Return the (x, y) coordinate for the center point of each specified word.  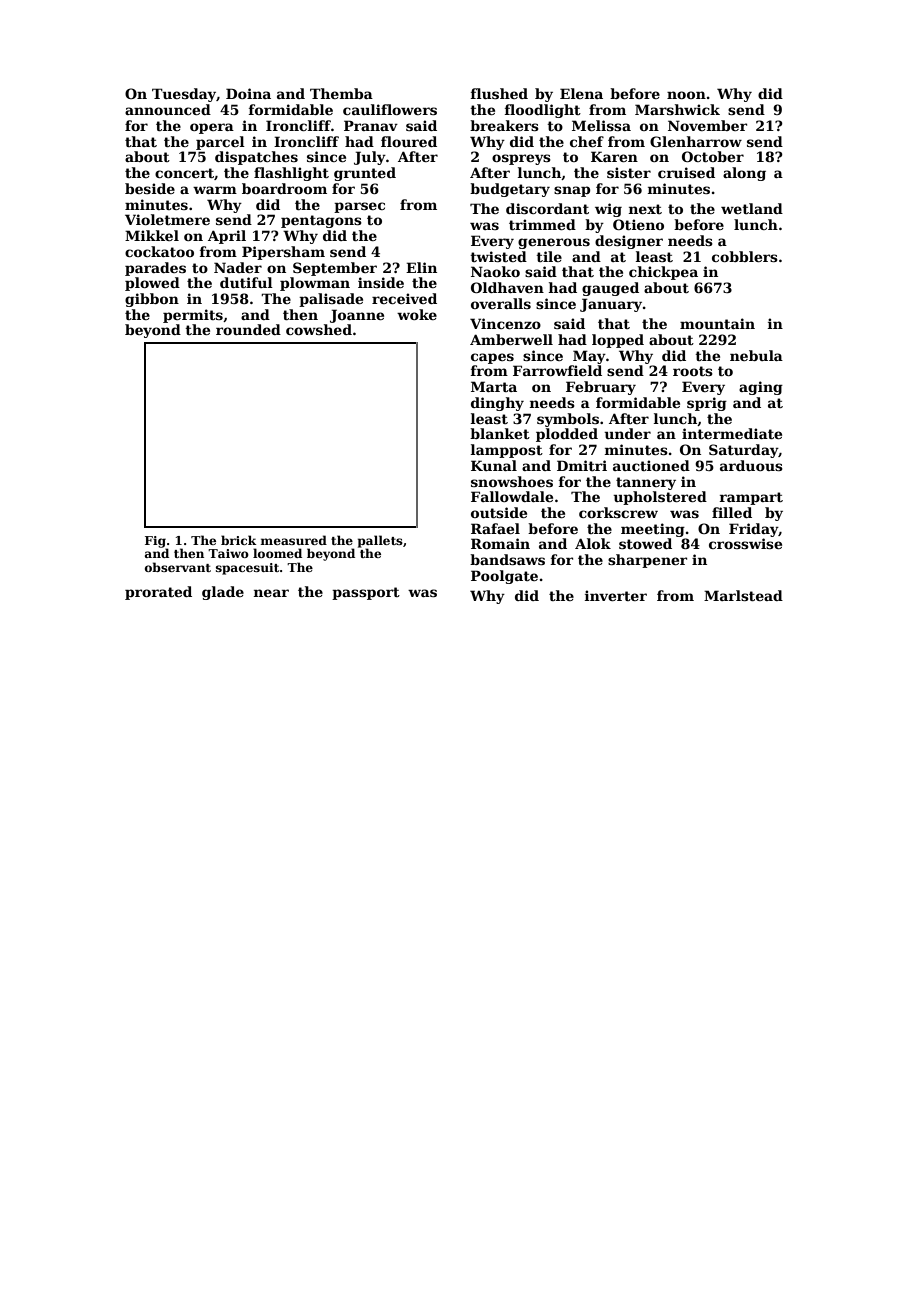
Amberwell (511, 339)
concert (184, 173)
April (227, 237)
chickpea (663, 273)
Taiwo (228, 553)
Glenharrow (696, 141)
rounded (248, 329)
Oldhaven (507, 287)
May (589, 357)
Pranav (371, 125)
